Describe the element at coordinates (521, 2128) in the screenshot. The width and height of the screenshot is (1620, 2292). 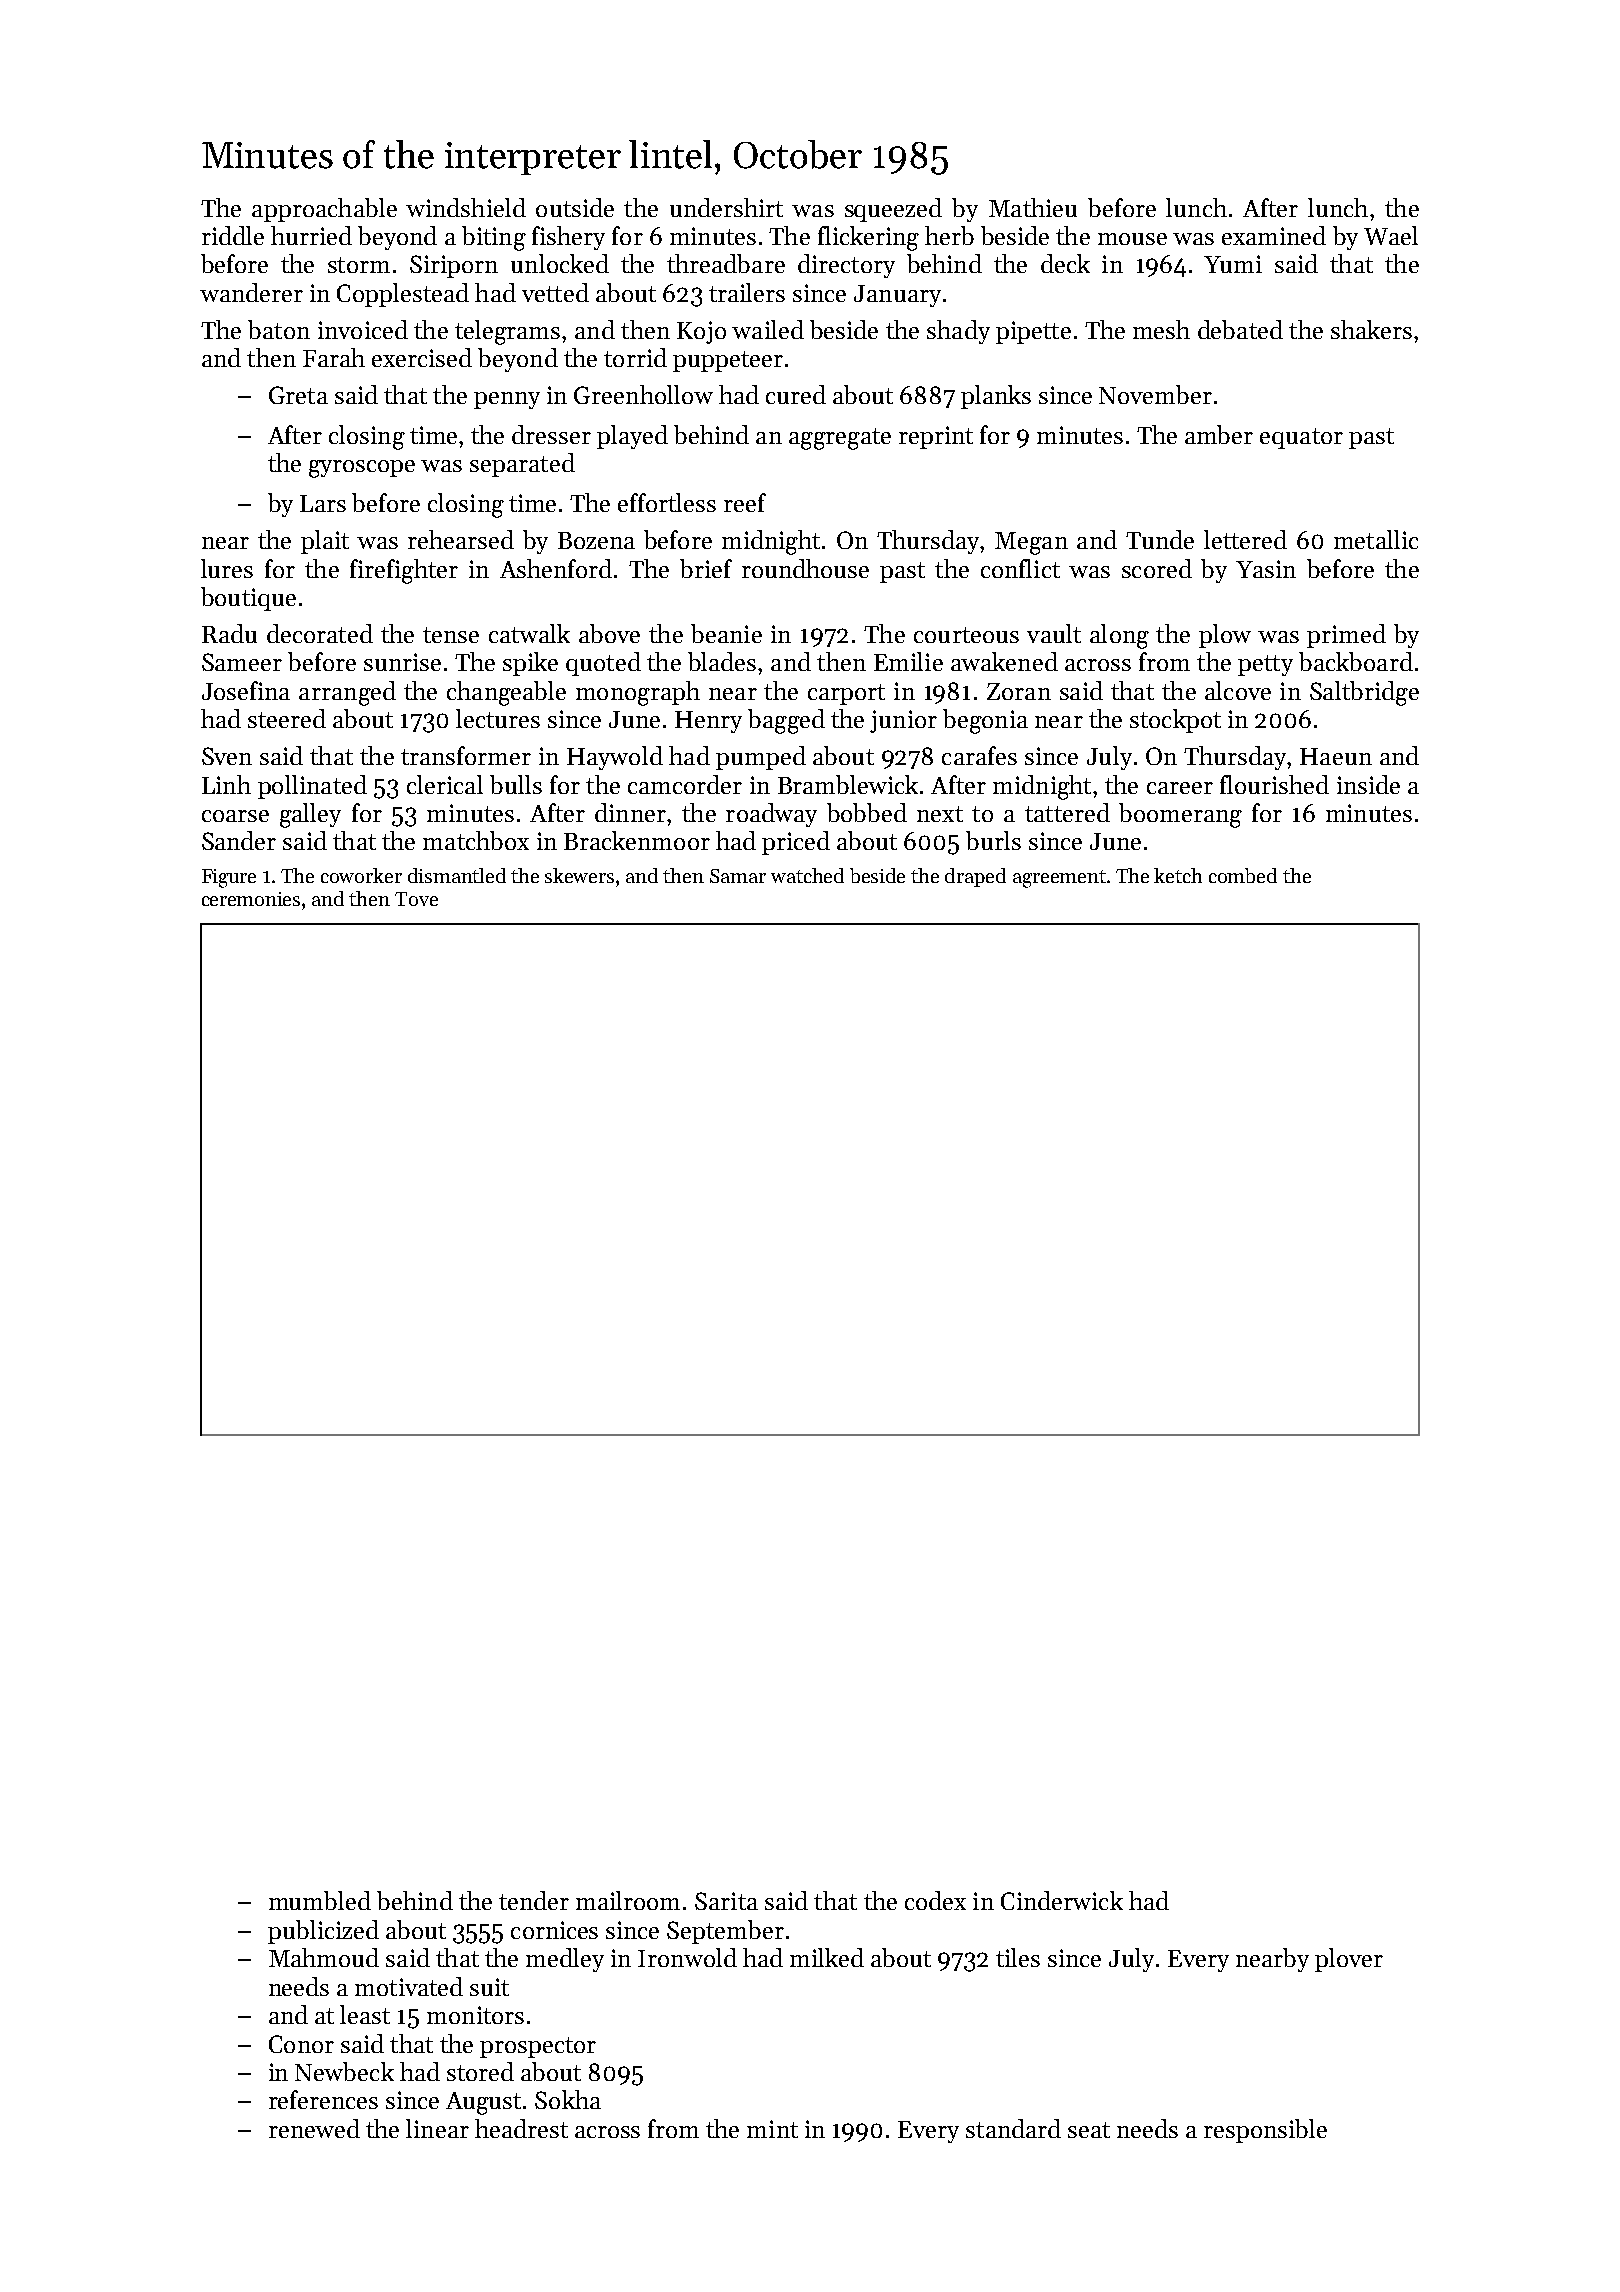
I see `headrest` at that location.
